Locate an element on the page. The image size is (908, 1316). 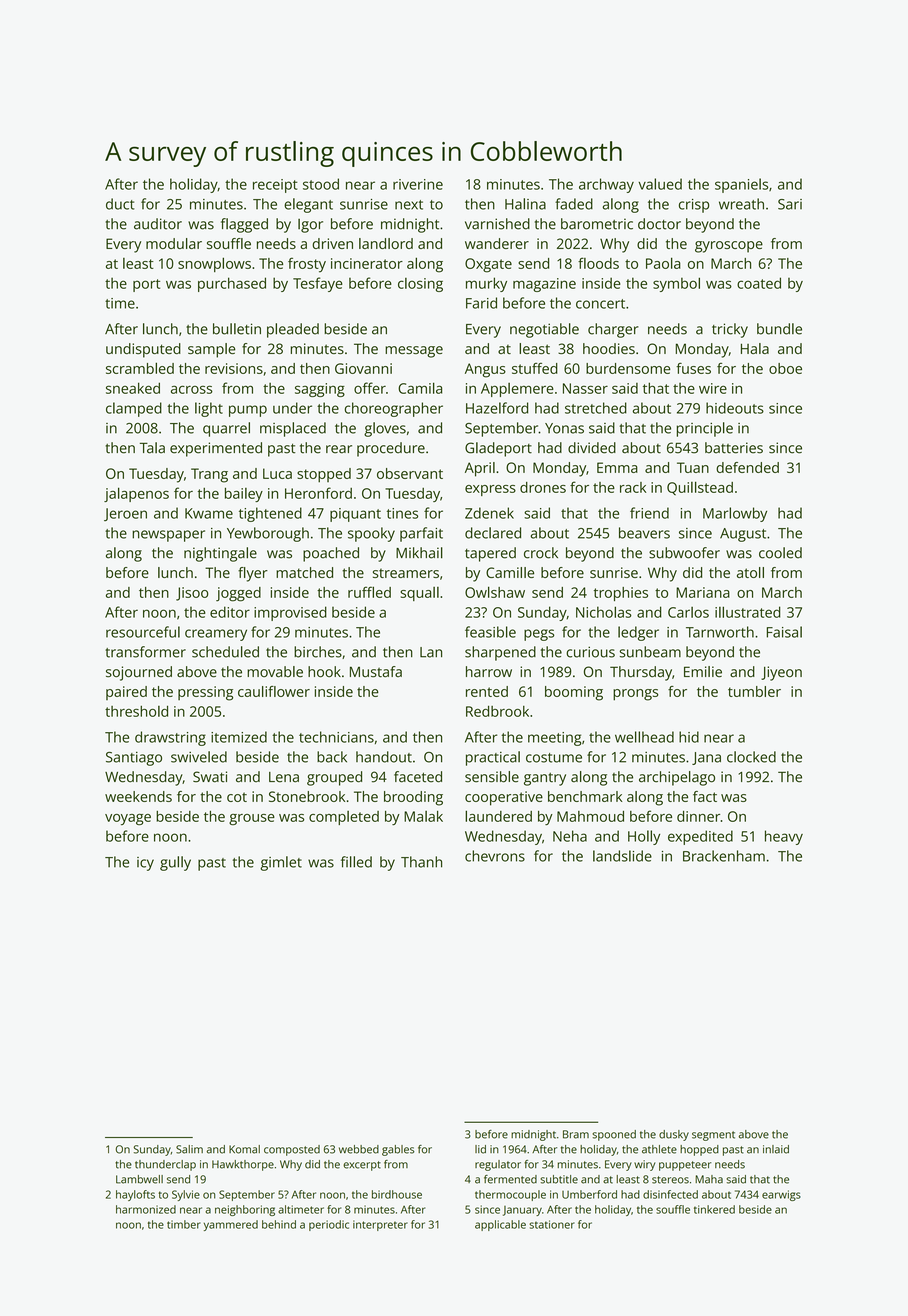
tricky is located at coordinates (730, 330).
